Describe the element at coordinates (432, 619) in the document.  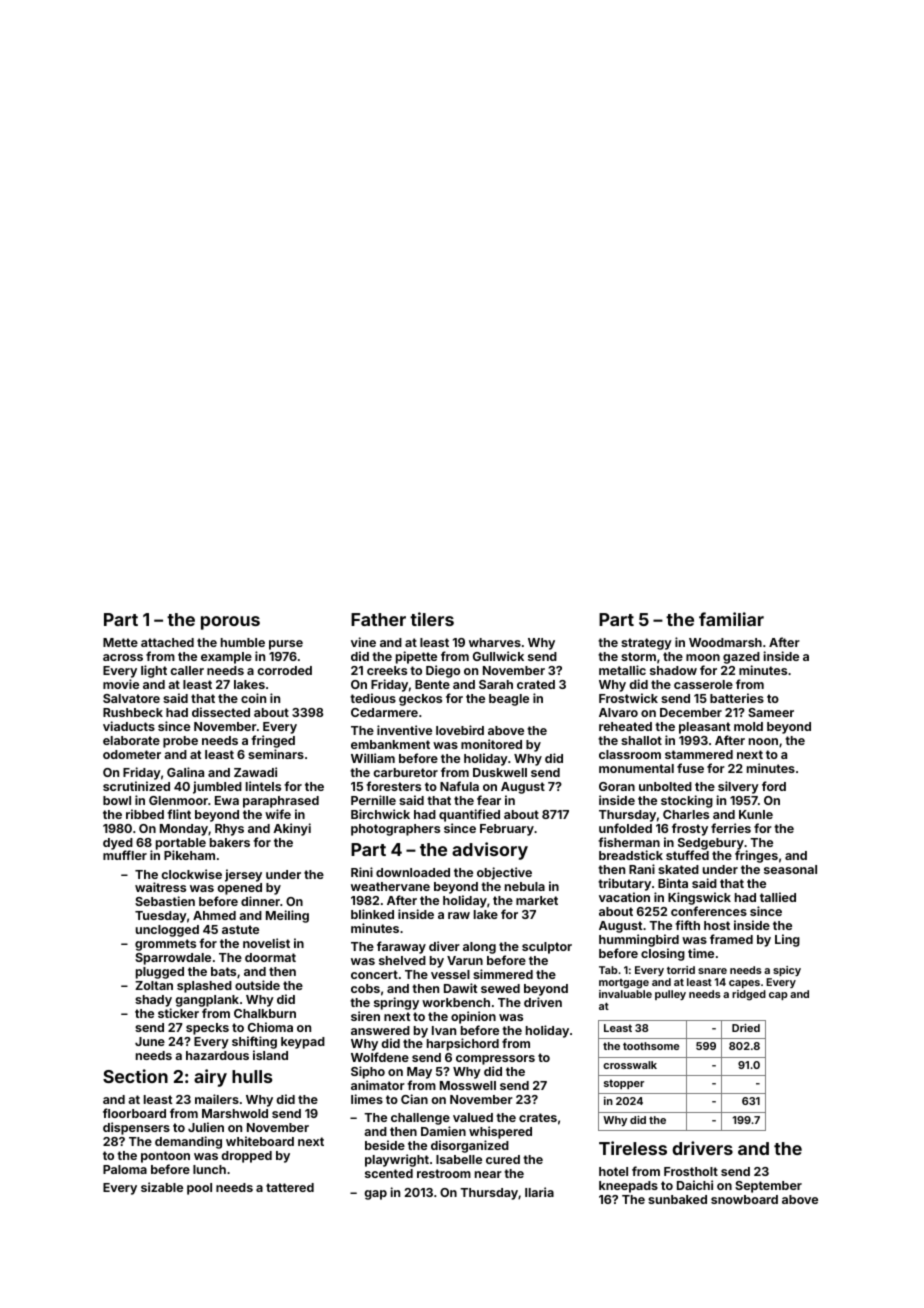
I see `tilers` at that location.
